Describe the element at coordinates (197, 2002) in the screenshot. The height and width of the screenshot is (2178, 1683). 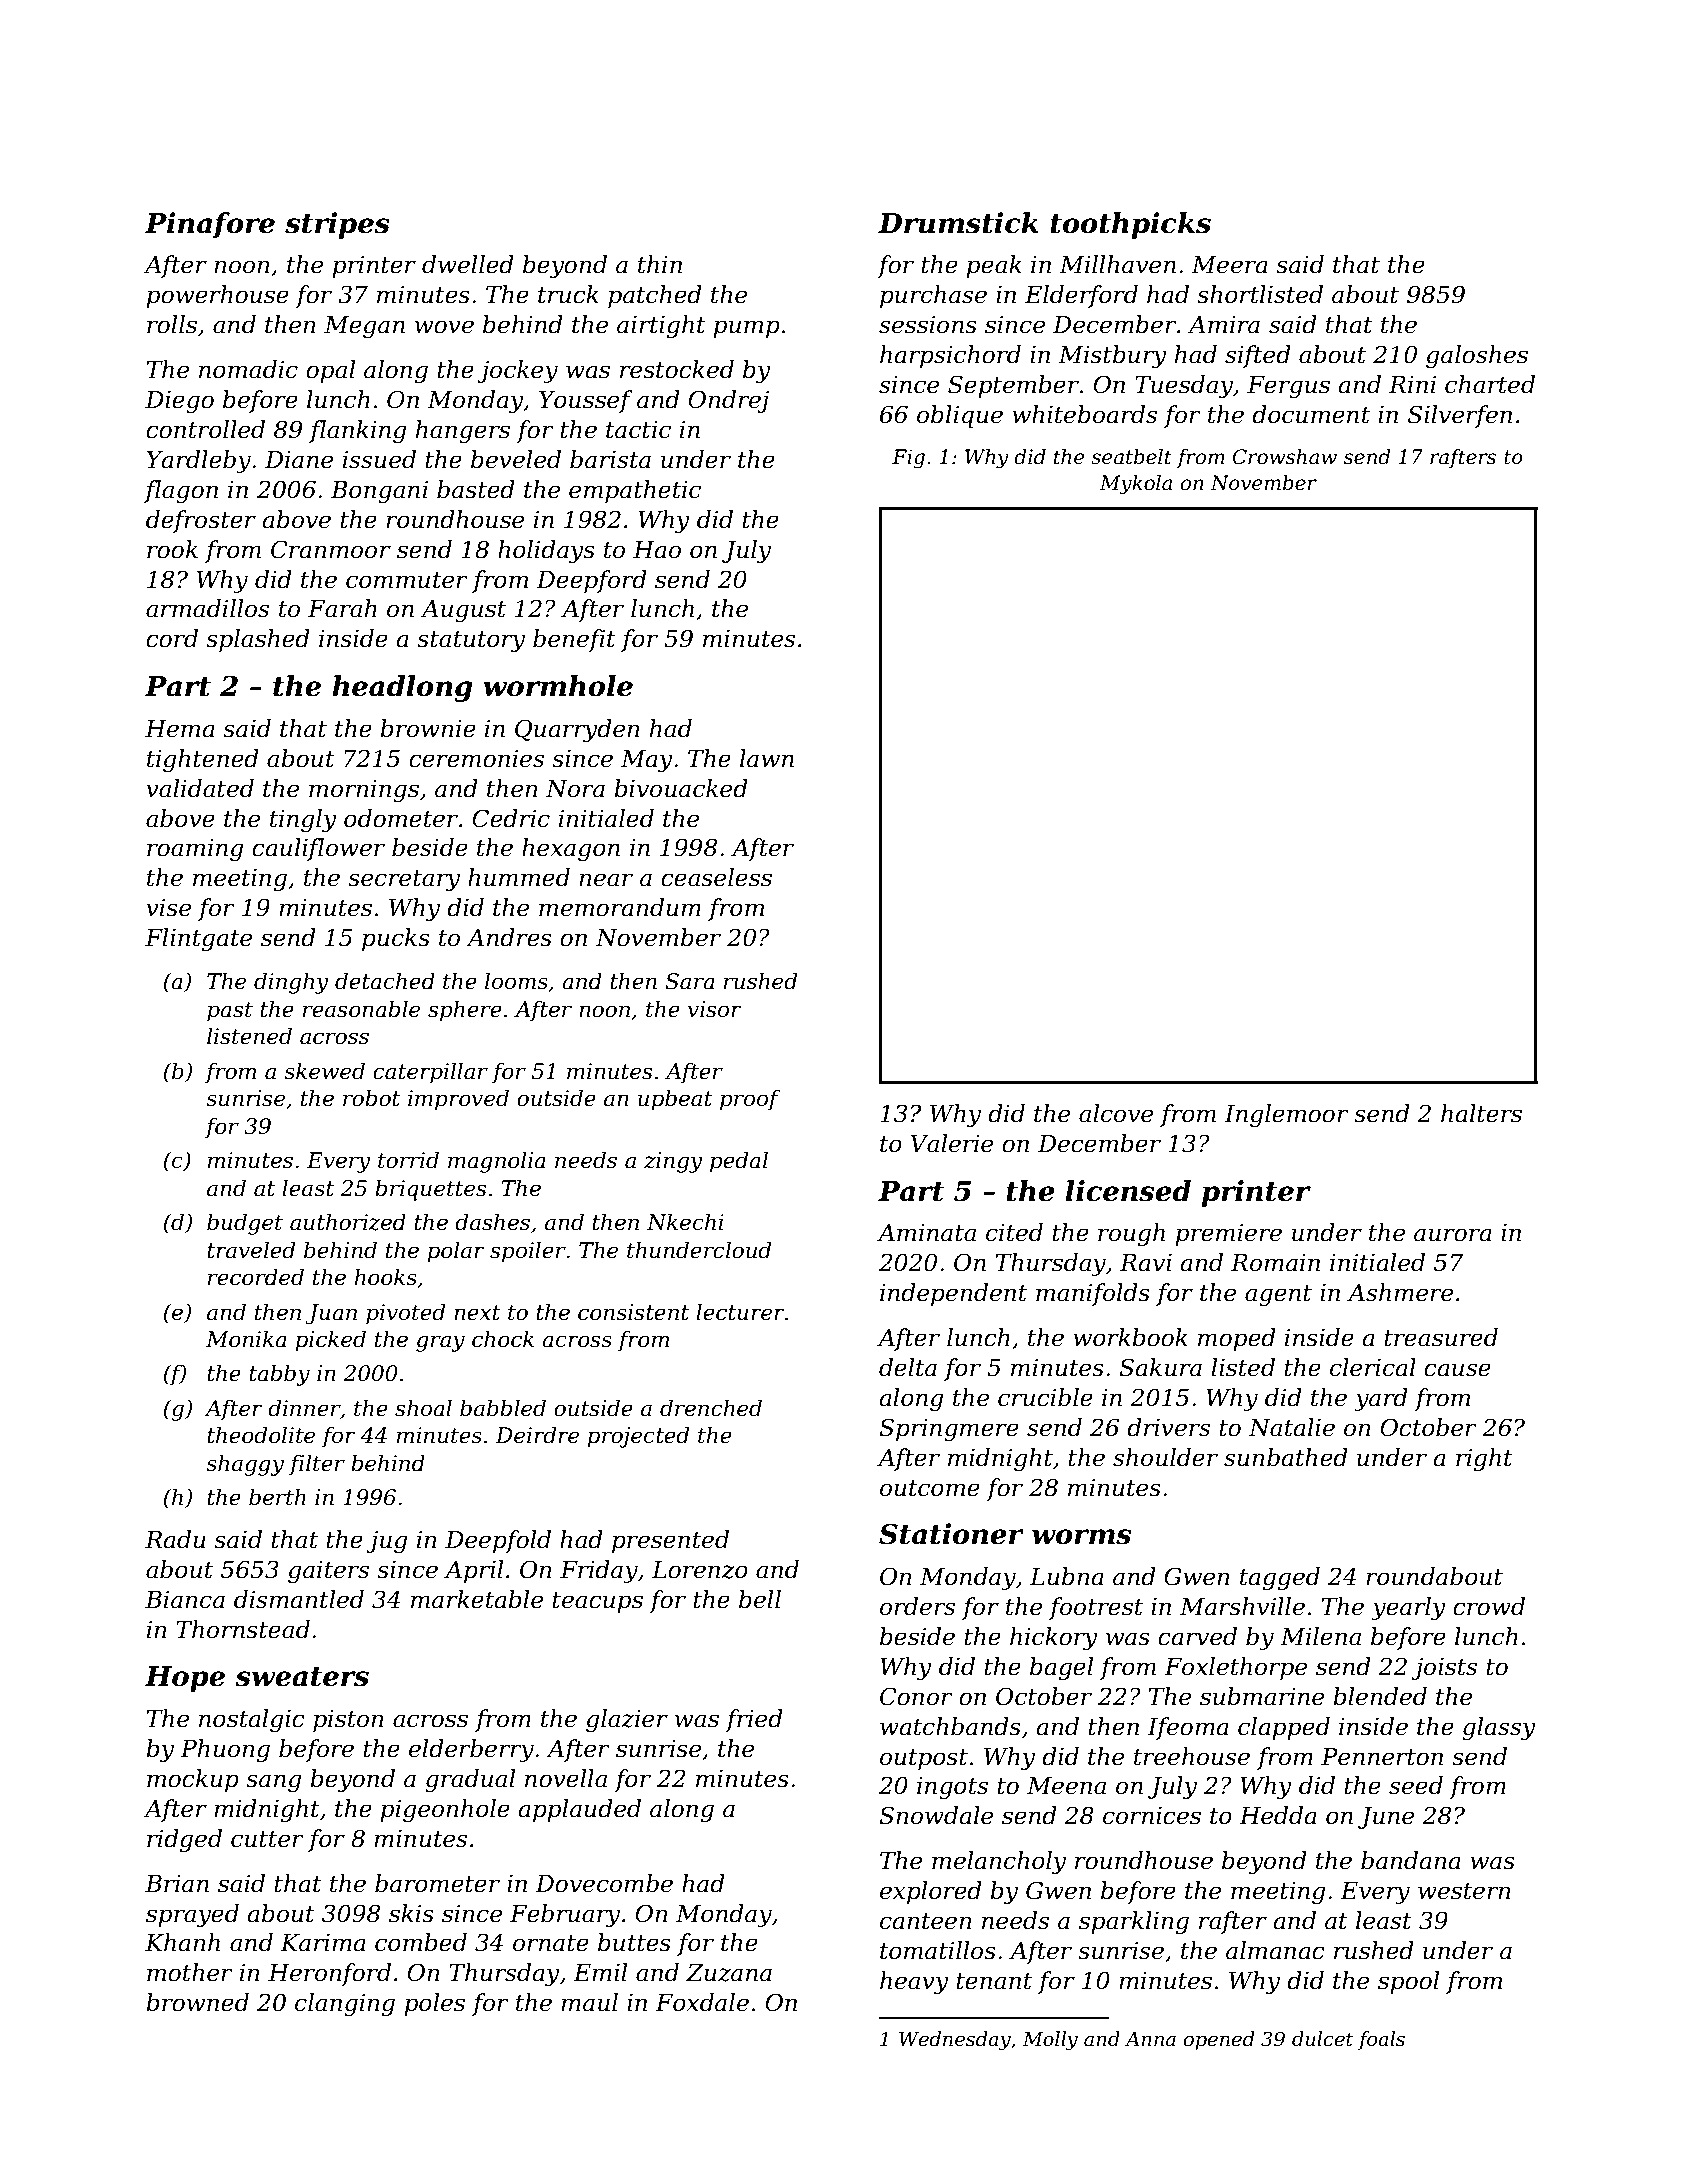
I see `browned` at that location.
